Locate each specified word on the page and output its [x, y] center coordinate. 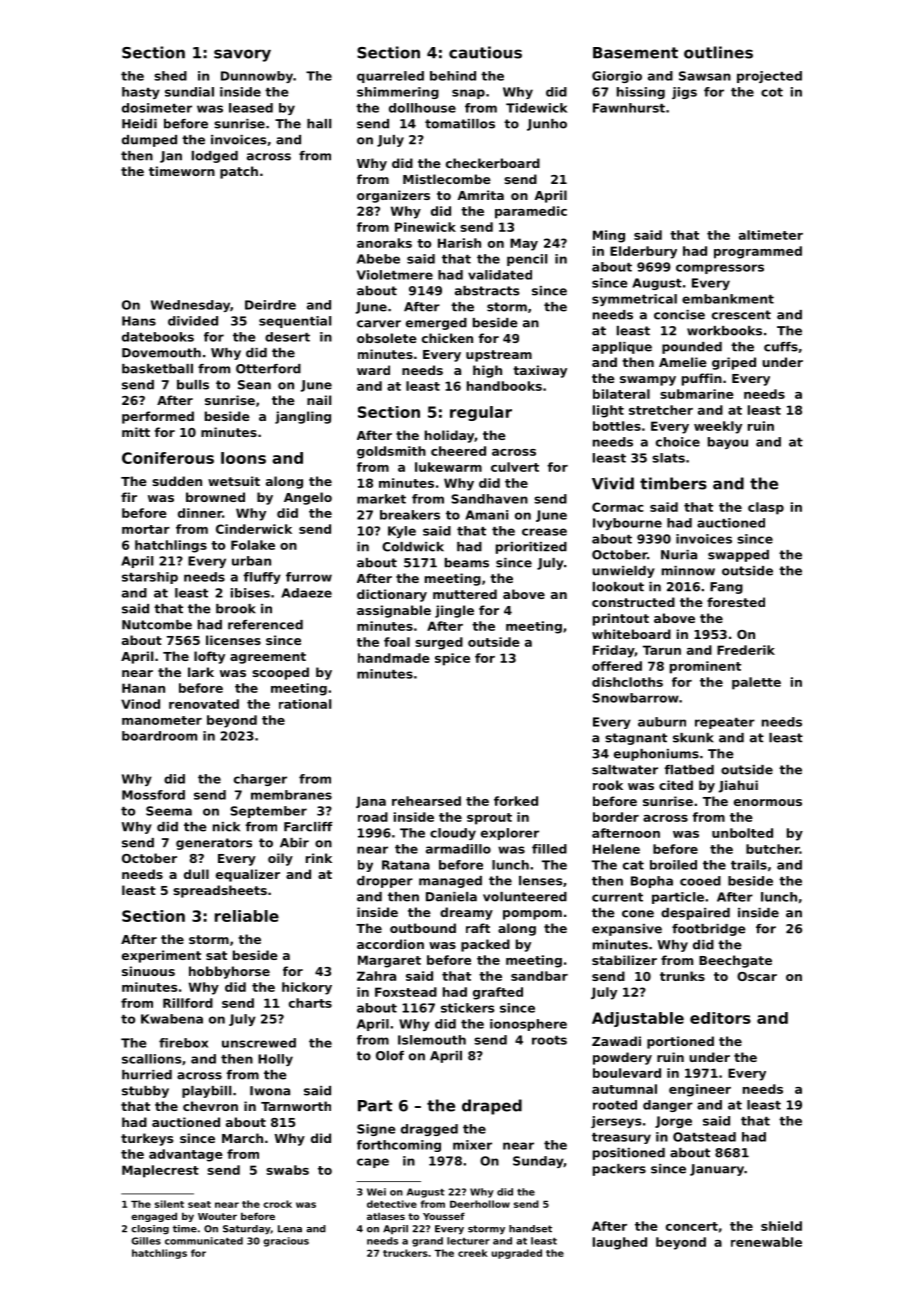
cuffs [781, 347]
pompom [532, 915]
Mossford [153, 795]
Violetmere [395, 275]
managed [450, 882]
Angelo [308, 498]
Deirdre [270, 305]
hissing [641, 93]
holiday [449, 436]
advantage [186, 1155]
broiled [673, 865]
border [616, 817]
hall [319, 124]
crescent [741, 315]
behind [453, 76]
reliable [247, 916]
